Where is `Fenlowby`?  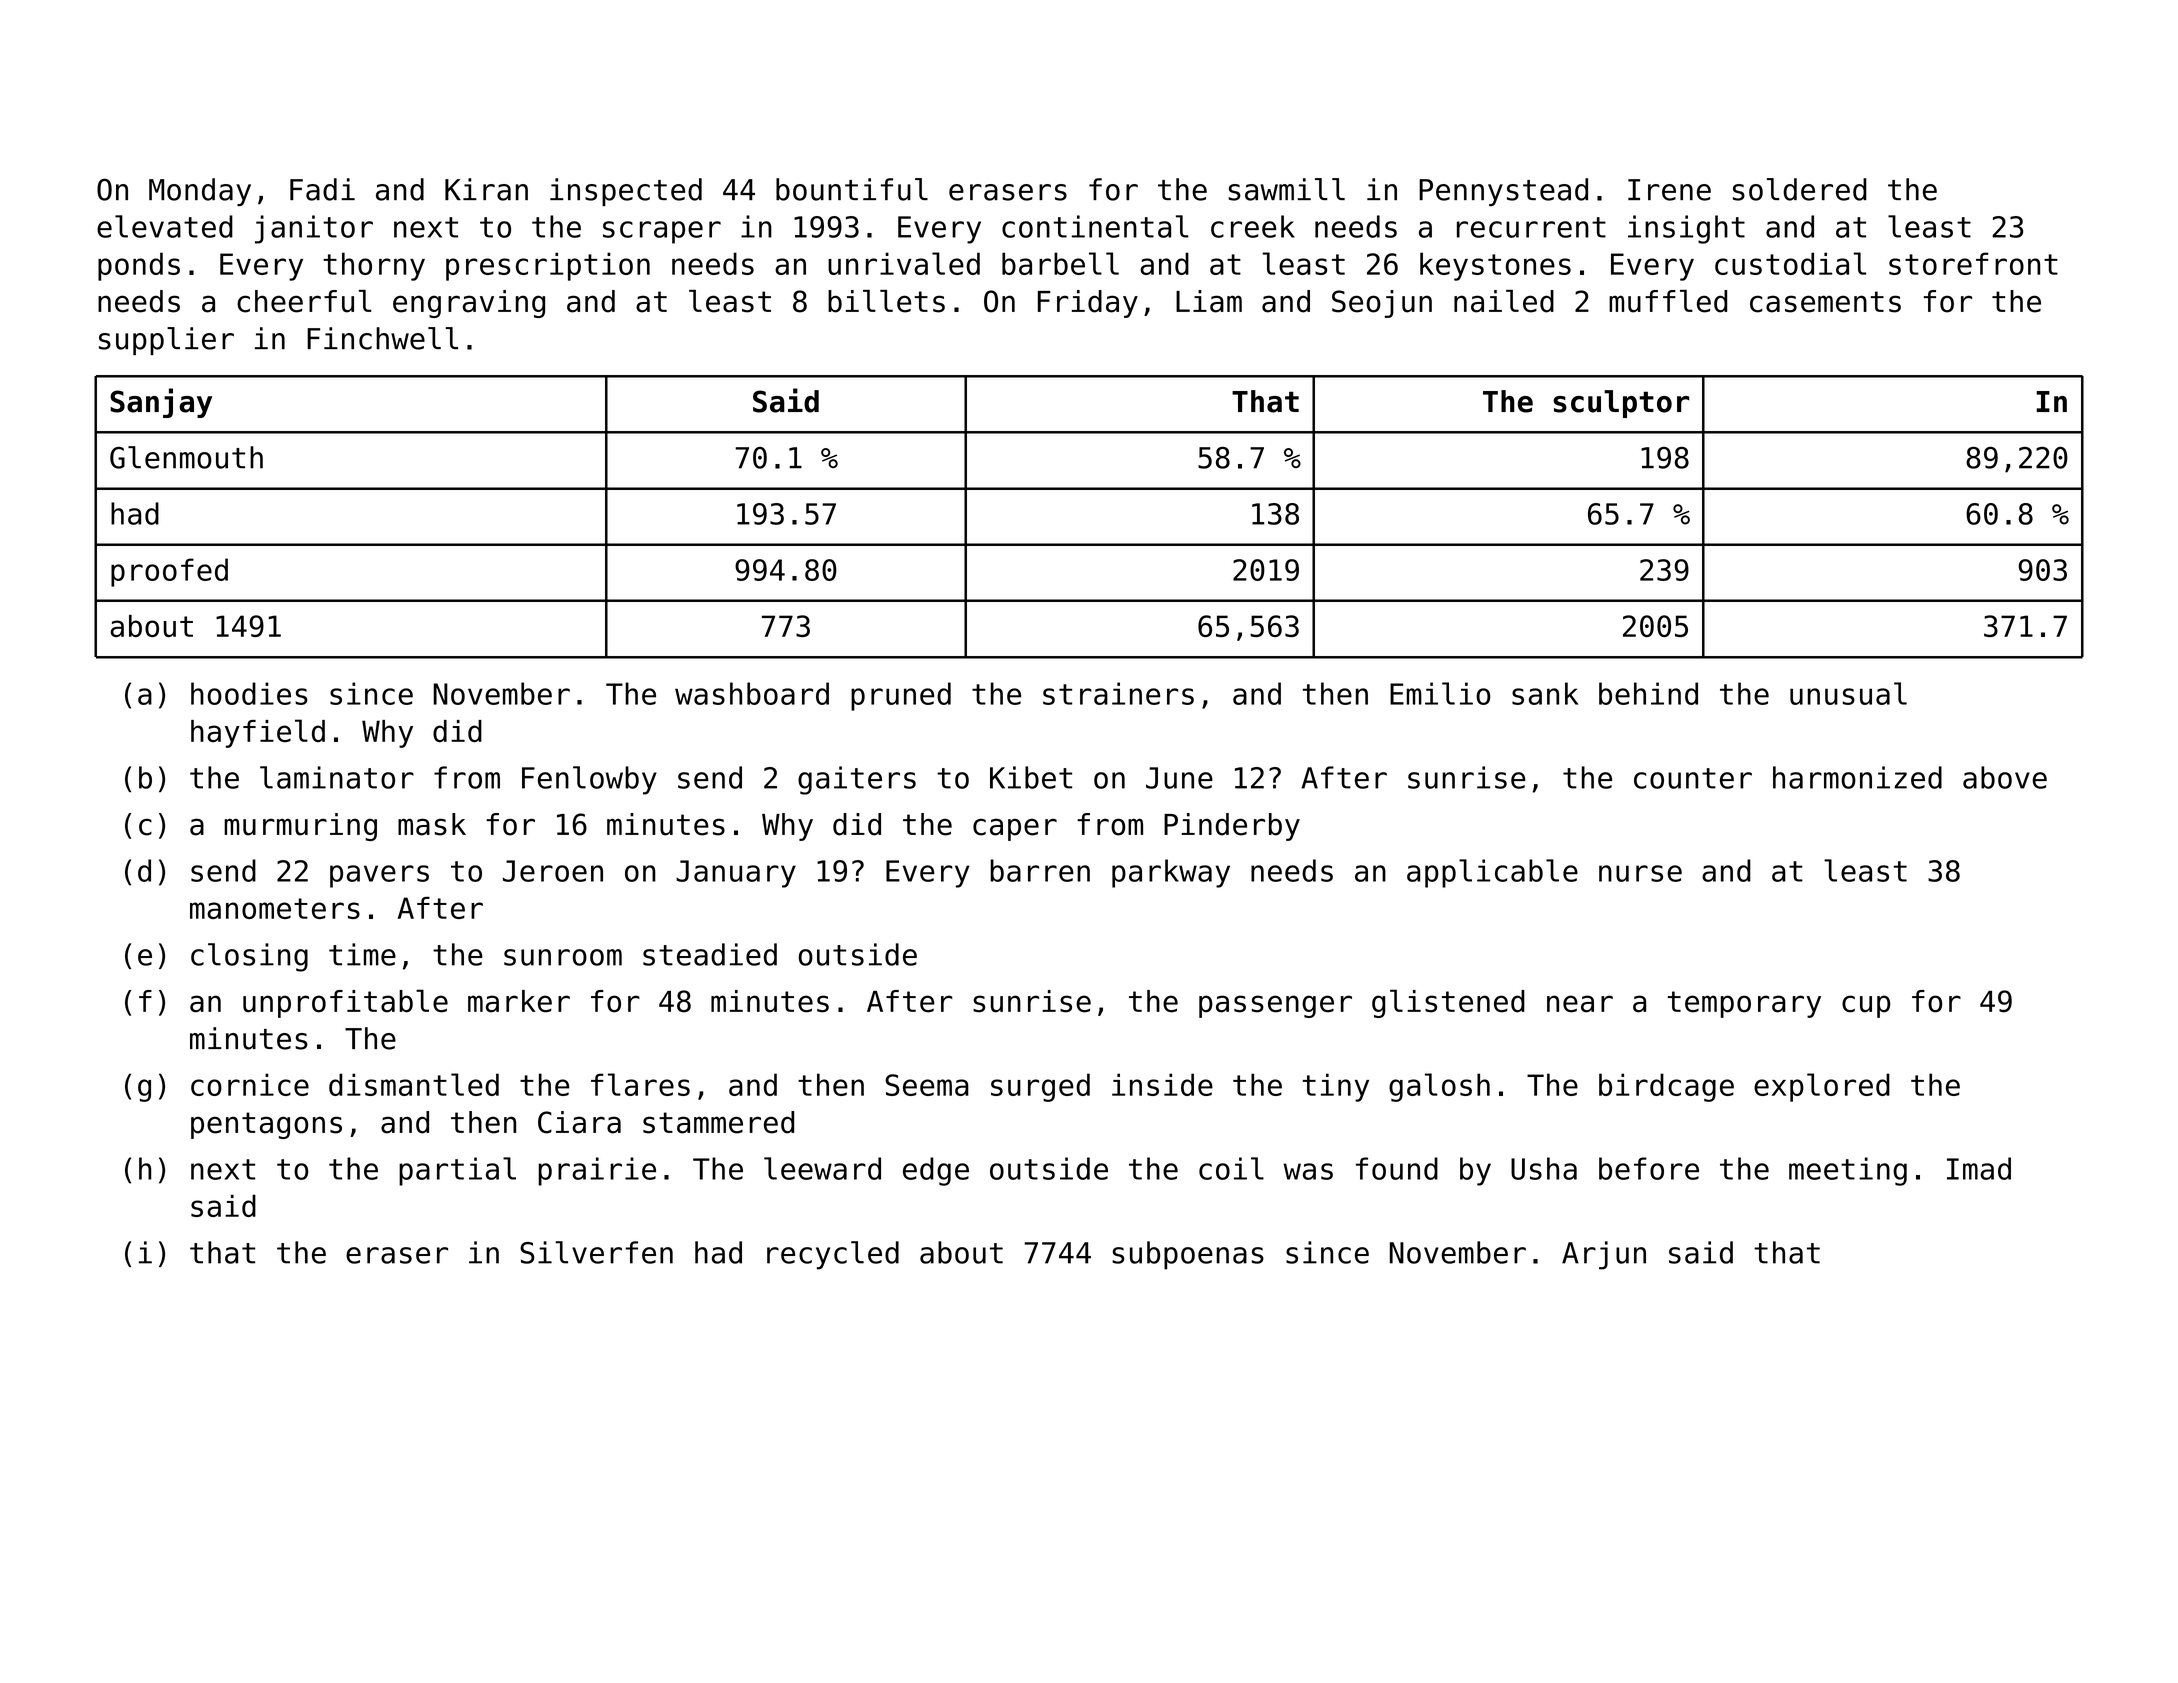
Fenlowby is located at coordinates (589, 780).
